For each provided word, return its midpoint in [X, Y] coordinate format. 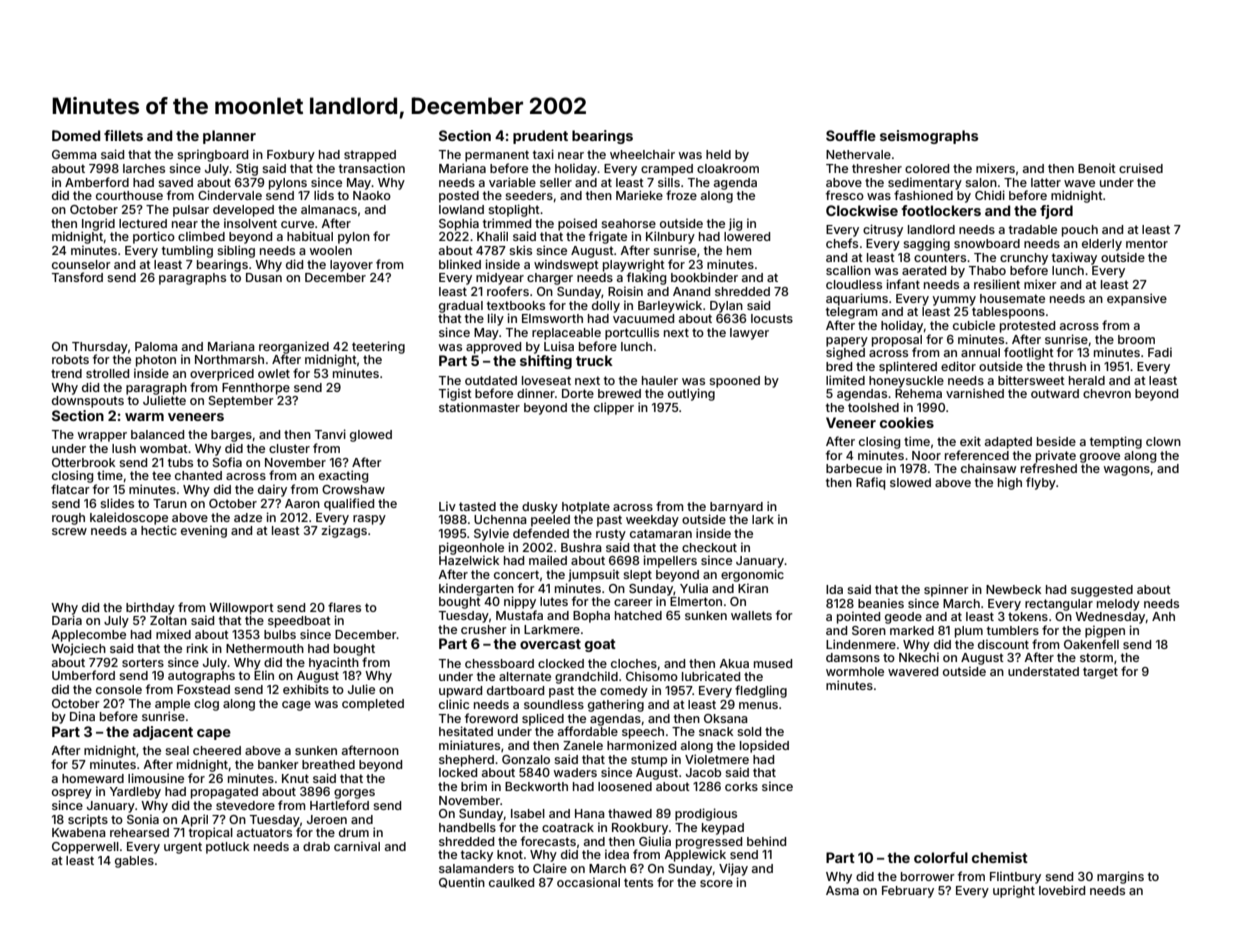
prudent [540, 137]
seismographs [929, 137]
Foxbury [291, 156]
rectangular [1059, 605]
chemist [1000, 857]
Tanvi [330, 434]
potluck [227, 848]
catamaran [661, 533]
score [716, 883]
